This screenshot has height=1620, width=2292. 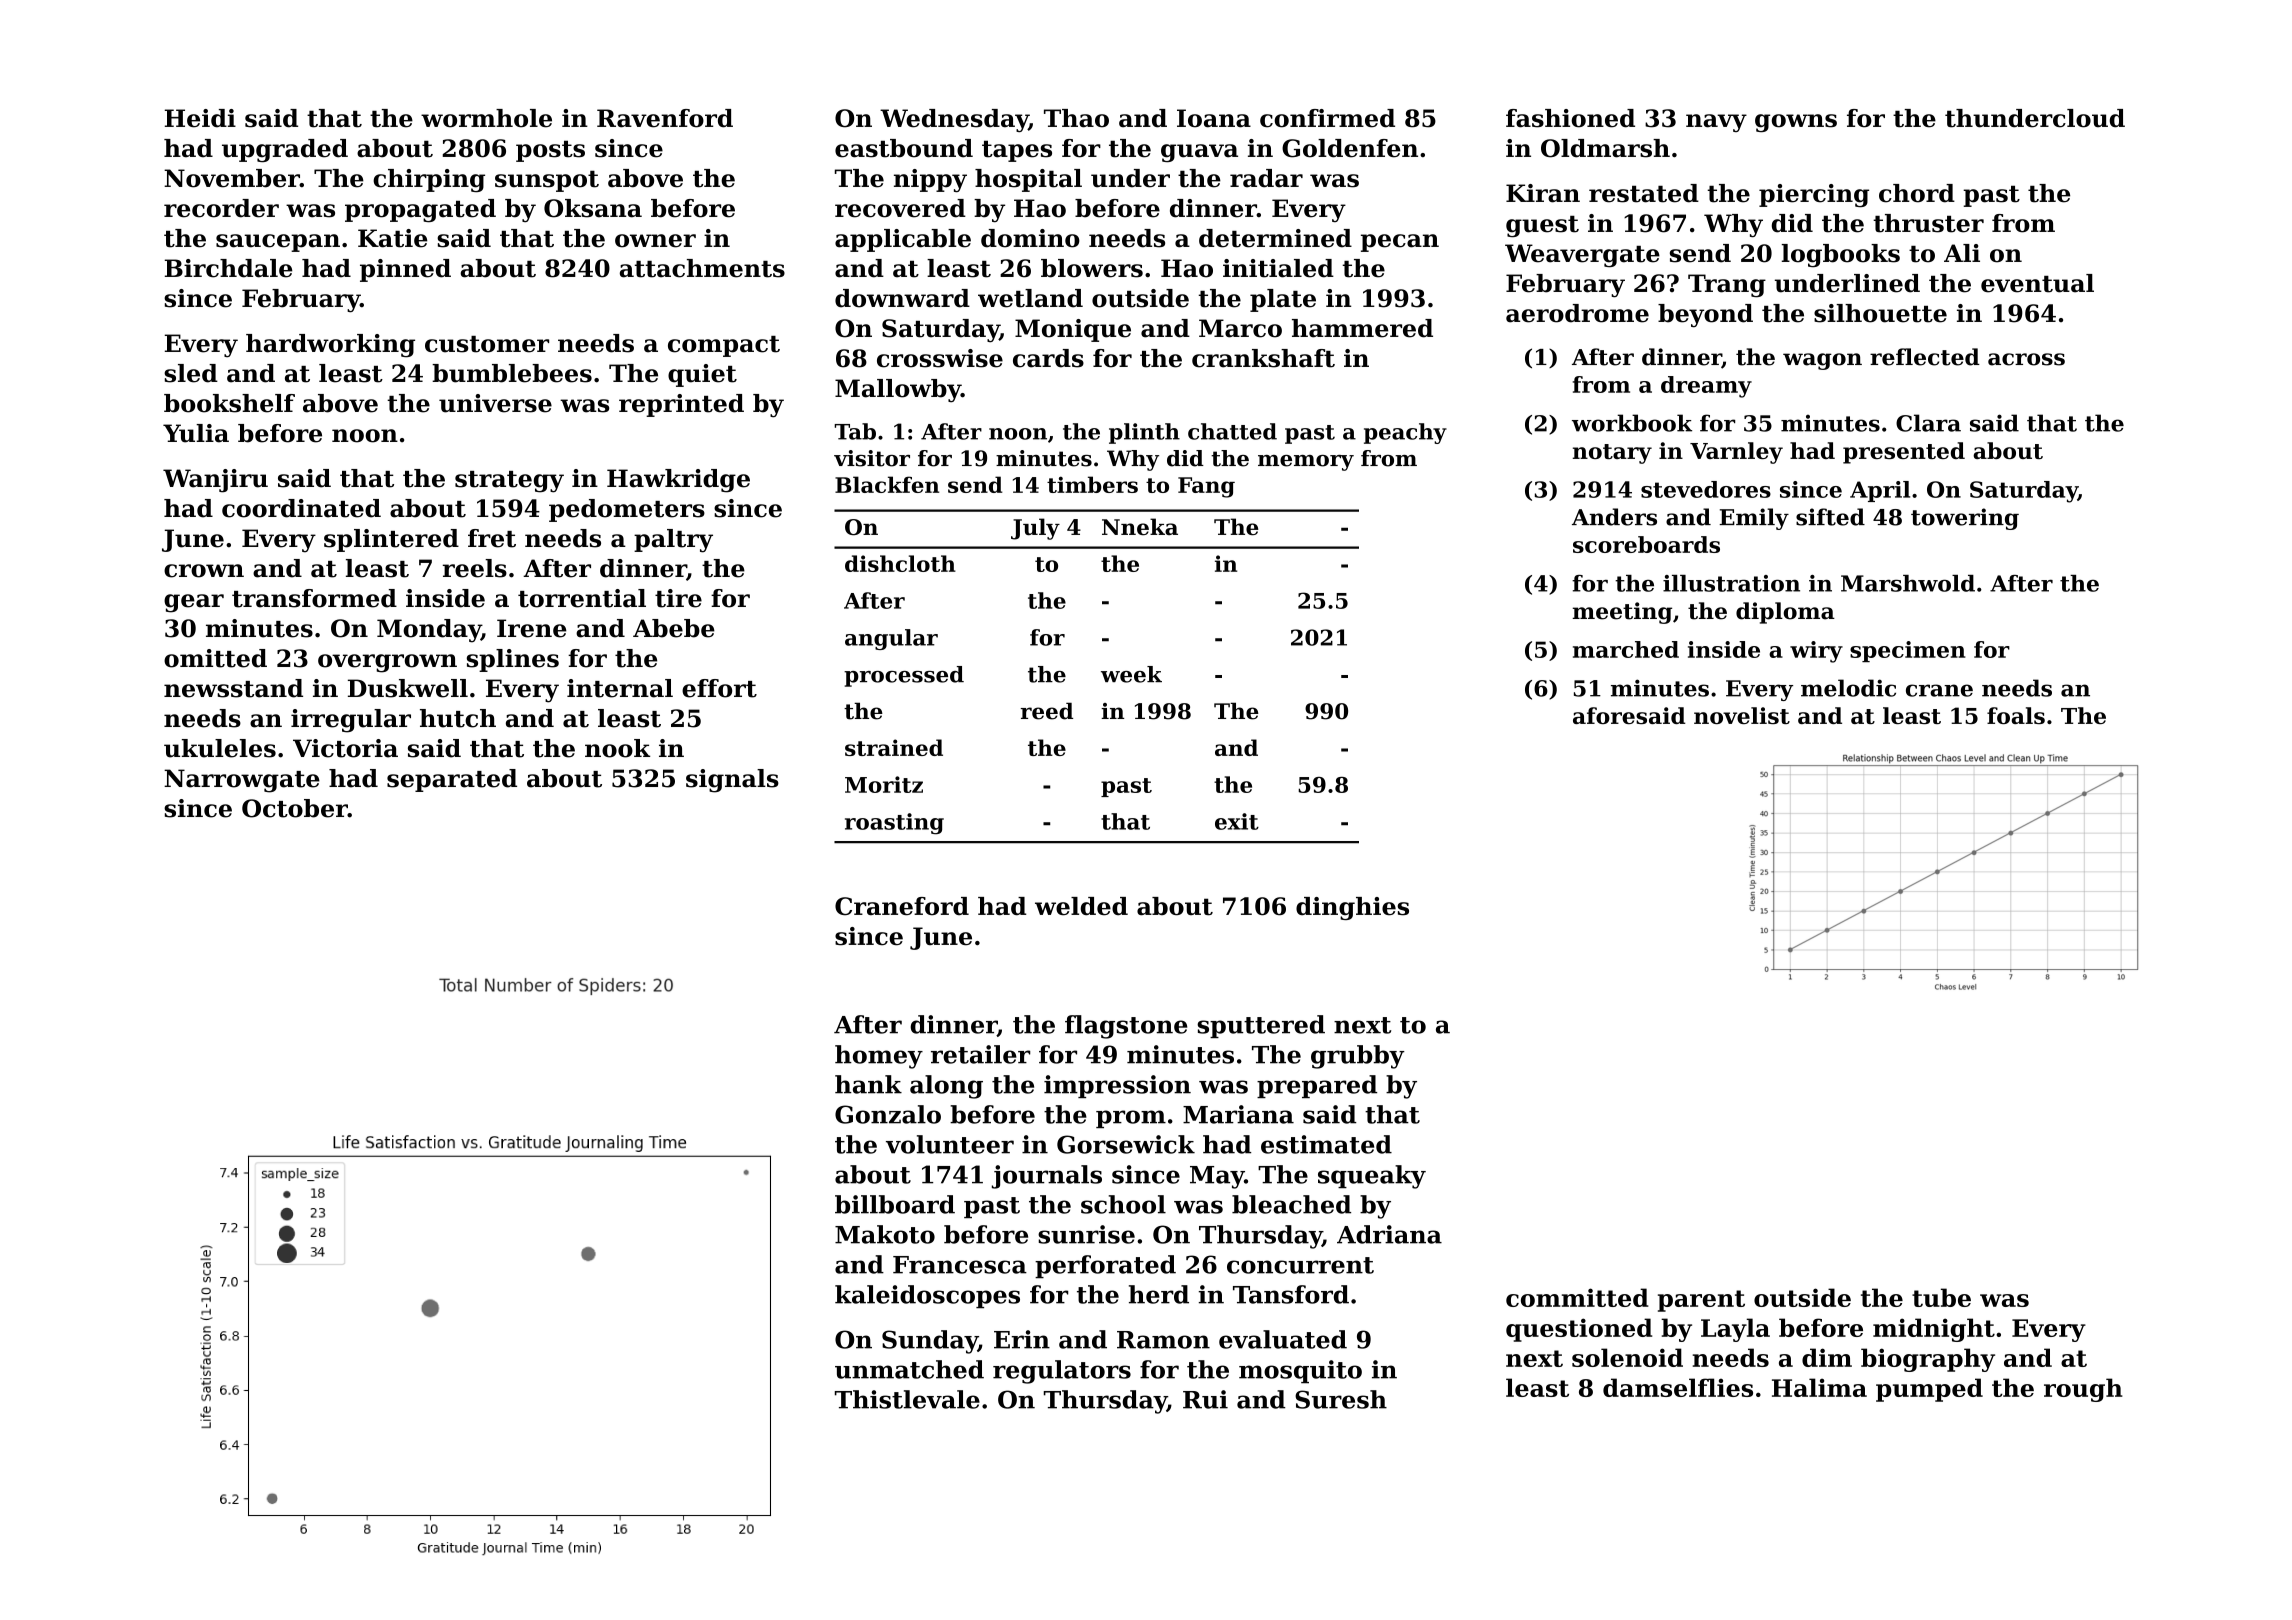 What do you see at coordinates (200, 118) in the screenshot?
I see `Heidi` at bounding box center [200, 118].
